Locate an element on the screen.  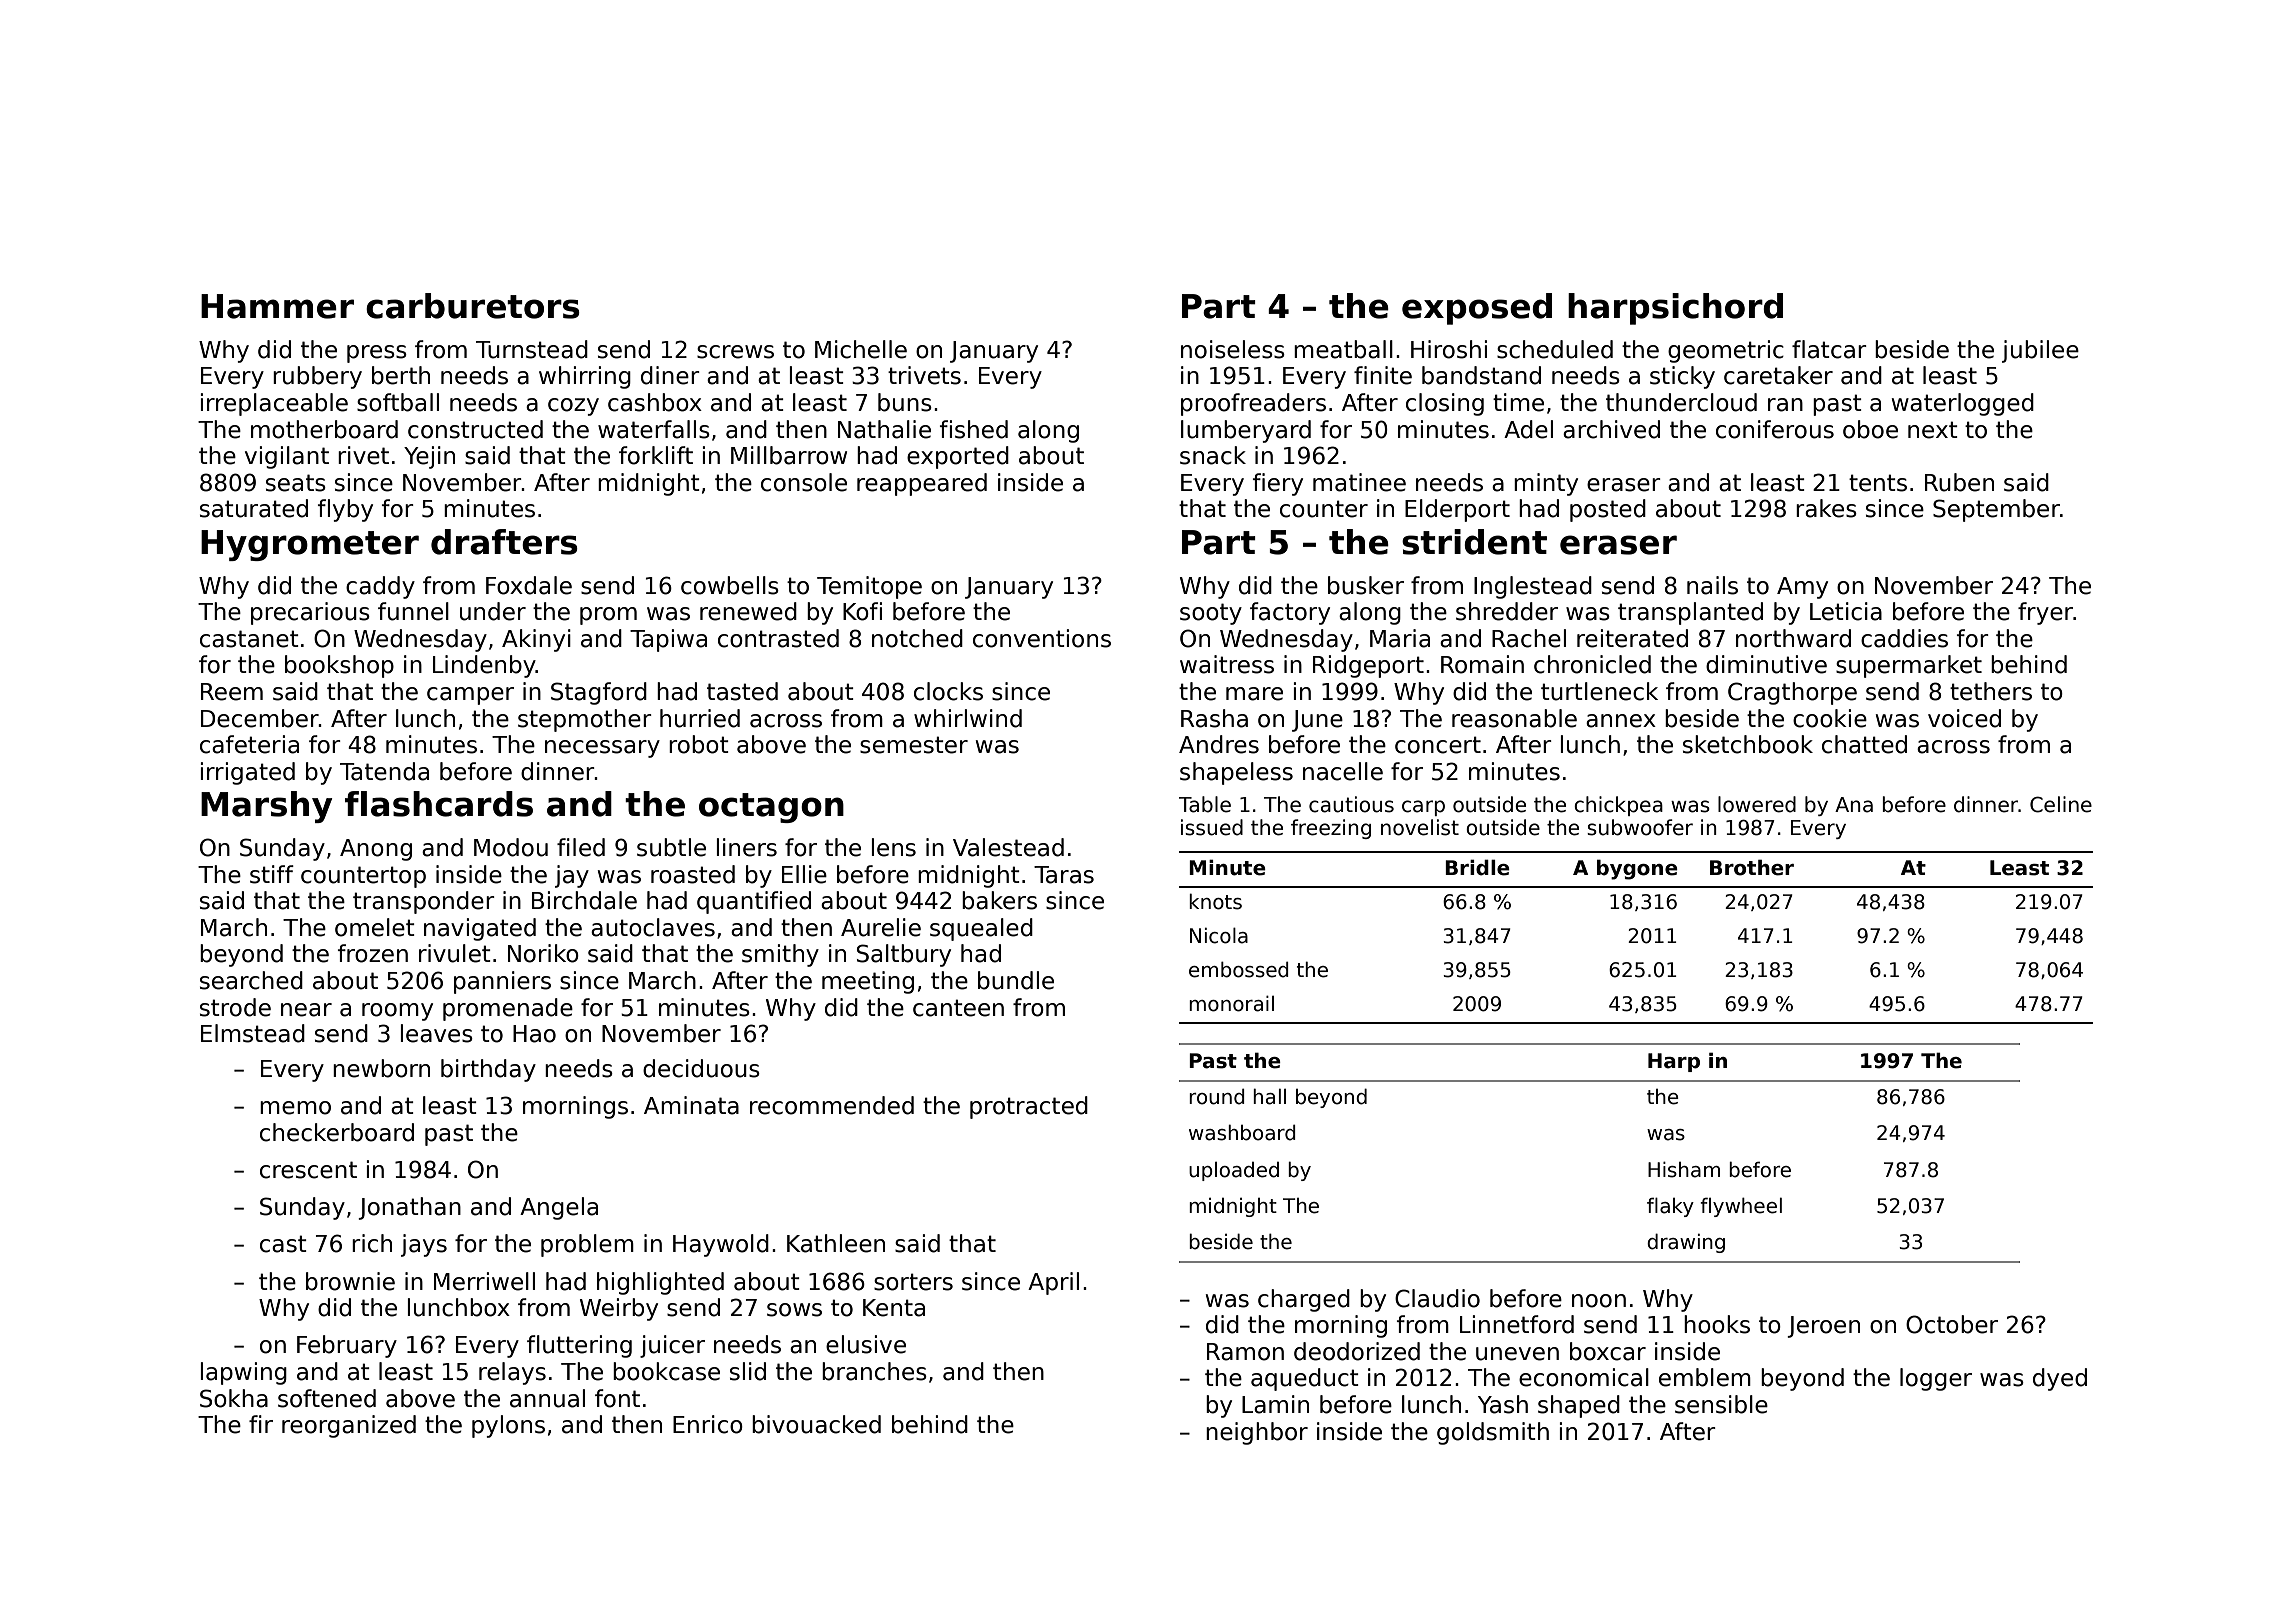
uploaded is located at coordinates (1234, 1171).
